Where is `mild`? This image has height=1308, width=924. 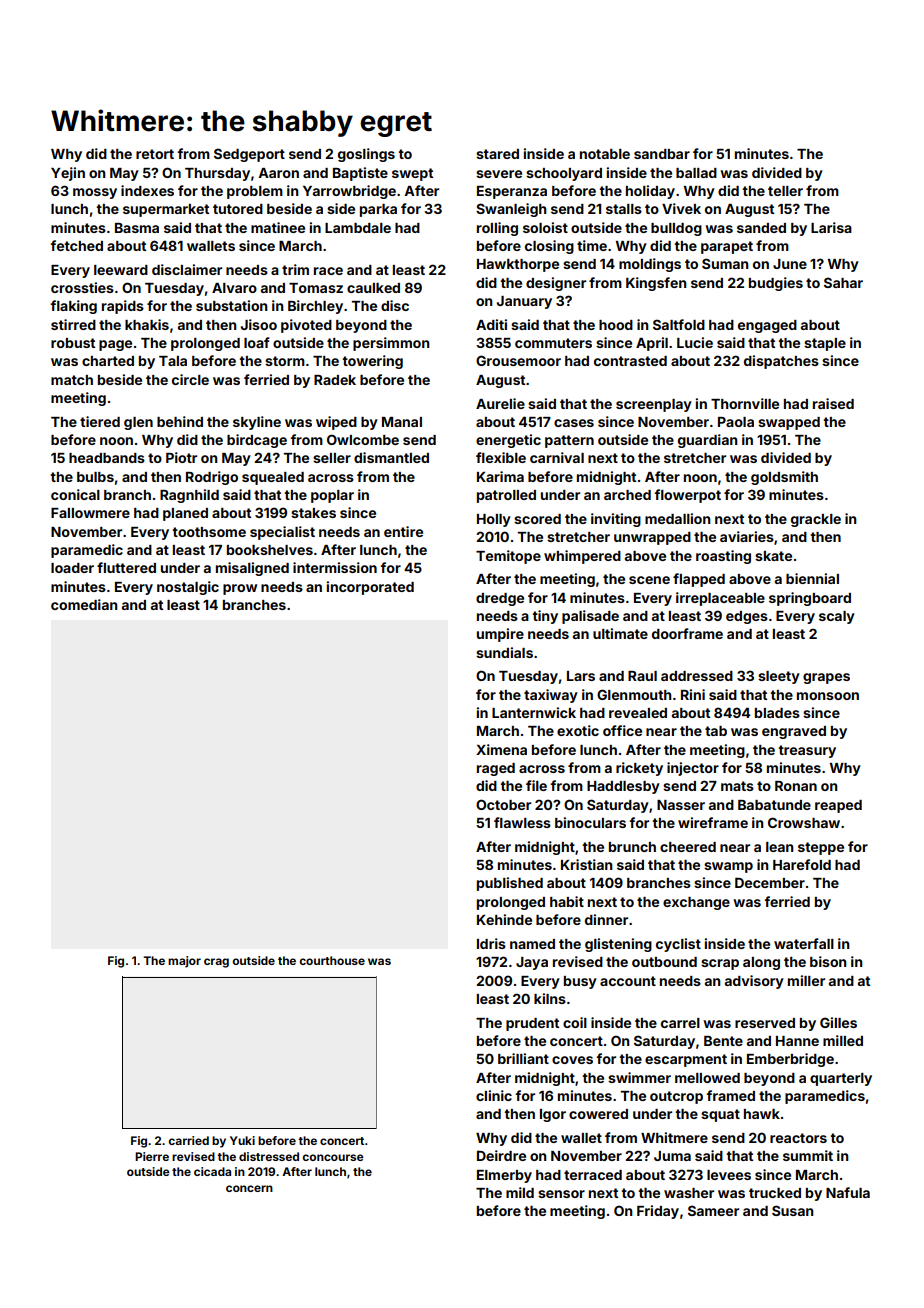 mild is located at coordinates (520, 1192).
